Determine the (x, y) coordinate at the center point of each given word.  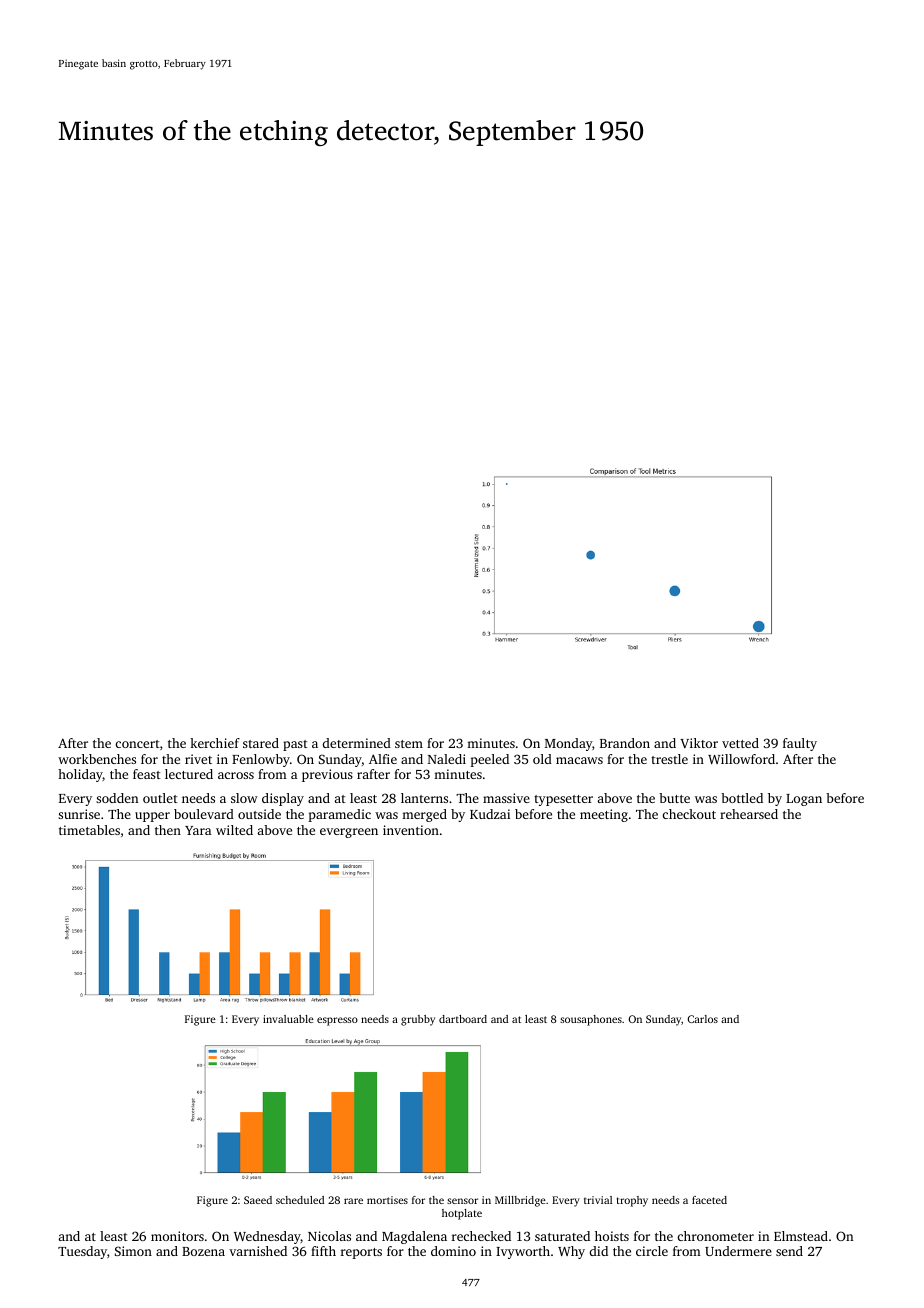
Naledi (447, 759)
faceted (709, 1200)
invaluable (288, 1019)
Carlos (702, 1019)
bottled (742, 798)
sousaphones (591, 1020)
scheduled (300, 1200)
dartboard (463, 1019)
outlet (160, 798)
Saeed (258, 1200)
